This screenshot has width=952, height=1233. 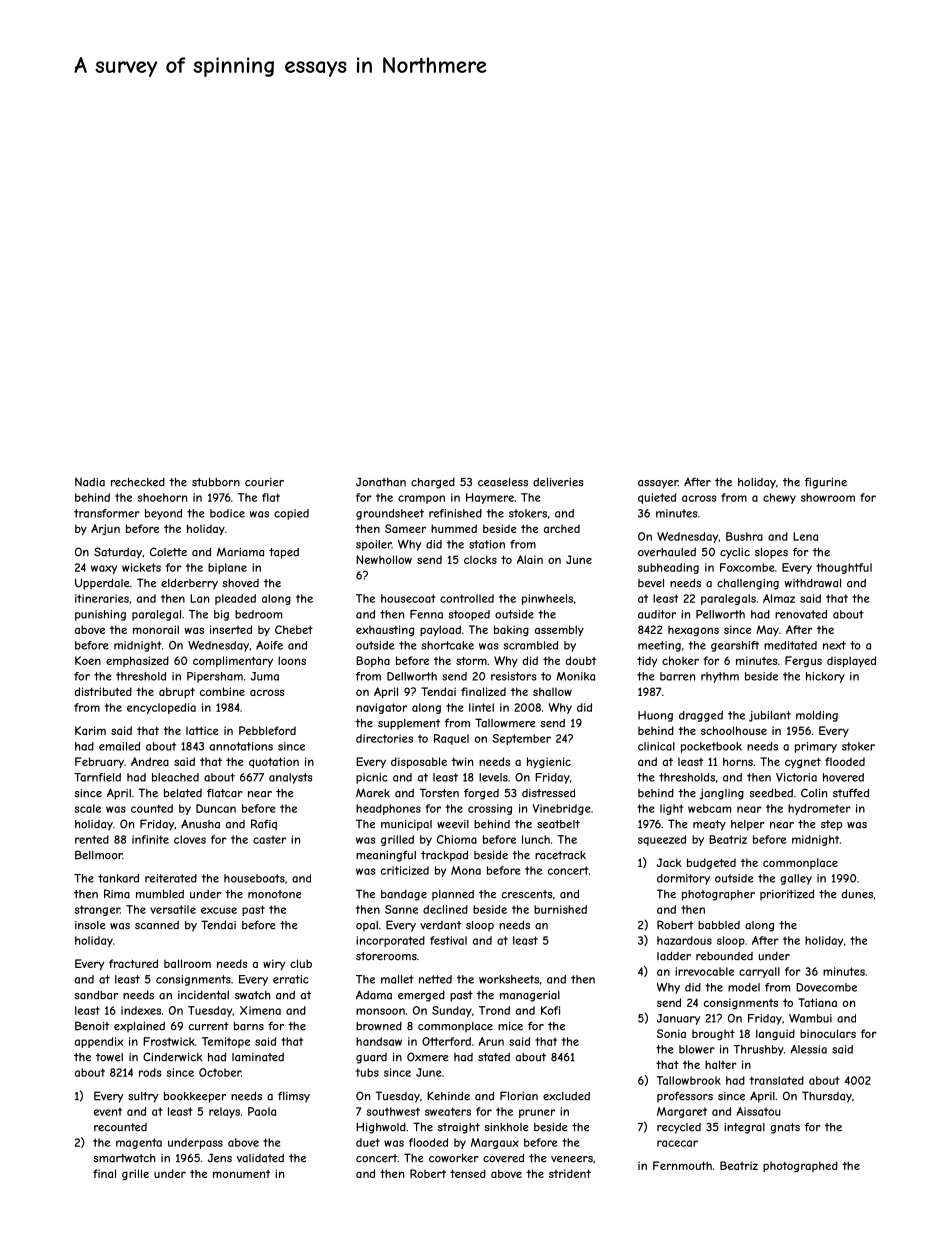 I want to click on figurine, so click(x=826, y=483).
